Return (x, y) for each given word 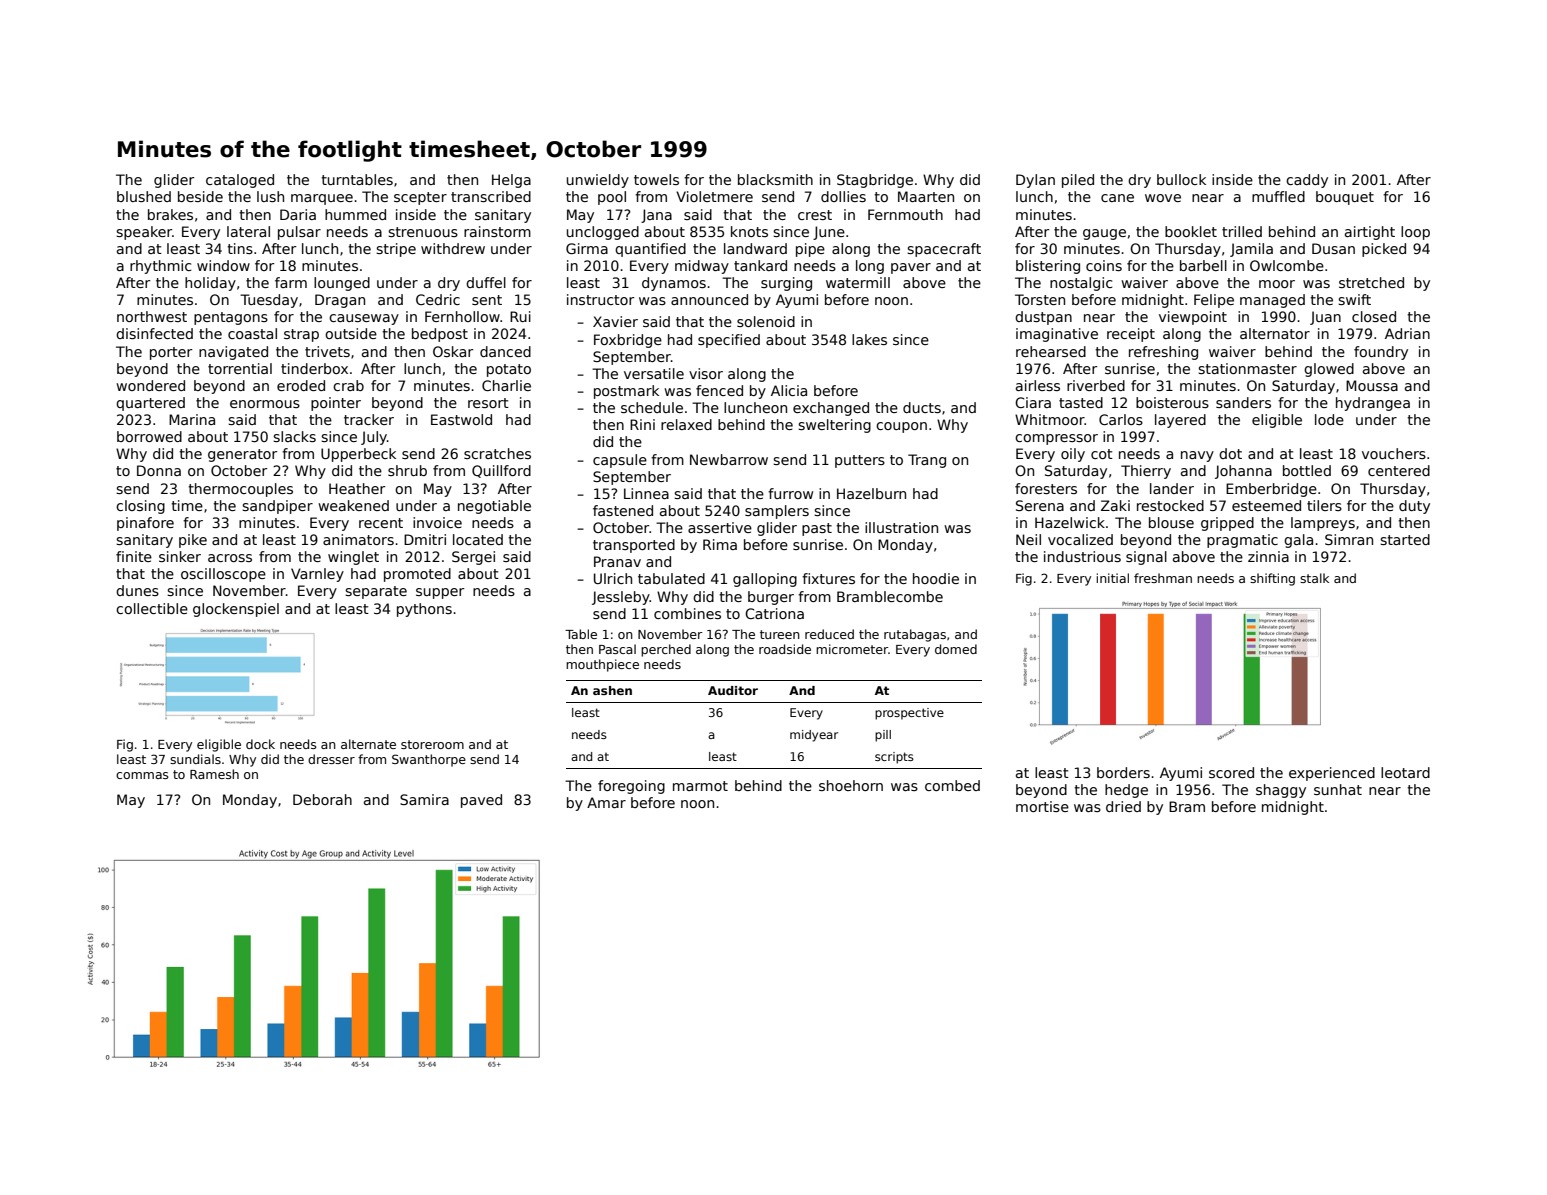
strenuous (423, 232)
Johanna (1243, 472)
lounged (342, 284)
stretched (1371, 282)
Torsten (1040, 299)
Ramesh (214, 774)
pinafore (145, 524)
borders (1123, 772)
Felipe (1214, 301)
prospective (909, 714)
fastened (623, 510)
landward (755, 248)
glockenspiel (236, 610)
